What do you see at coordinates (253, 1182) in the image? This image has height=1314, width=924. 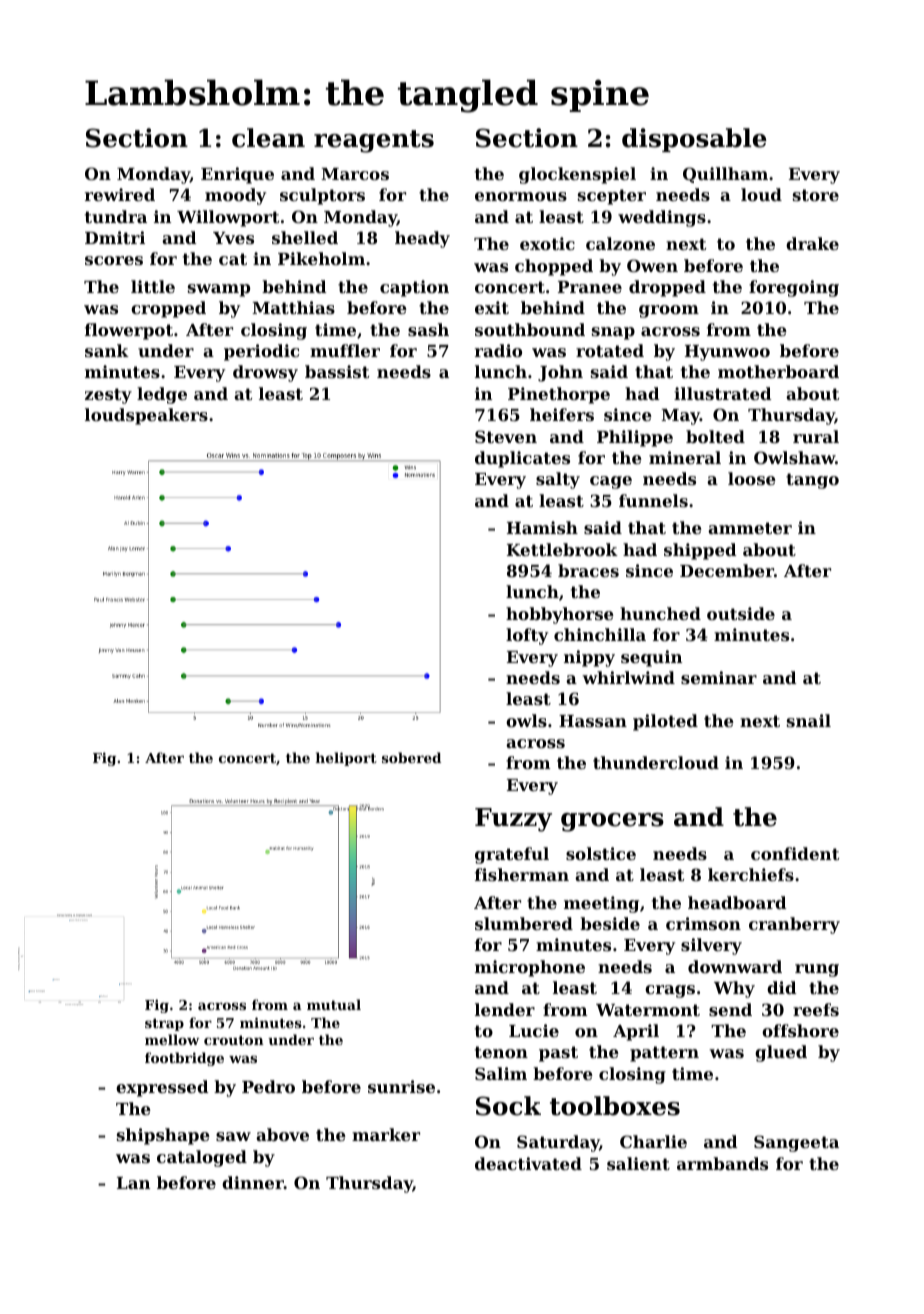 I see `dinner` at bounding box center [253, 1182].
